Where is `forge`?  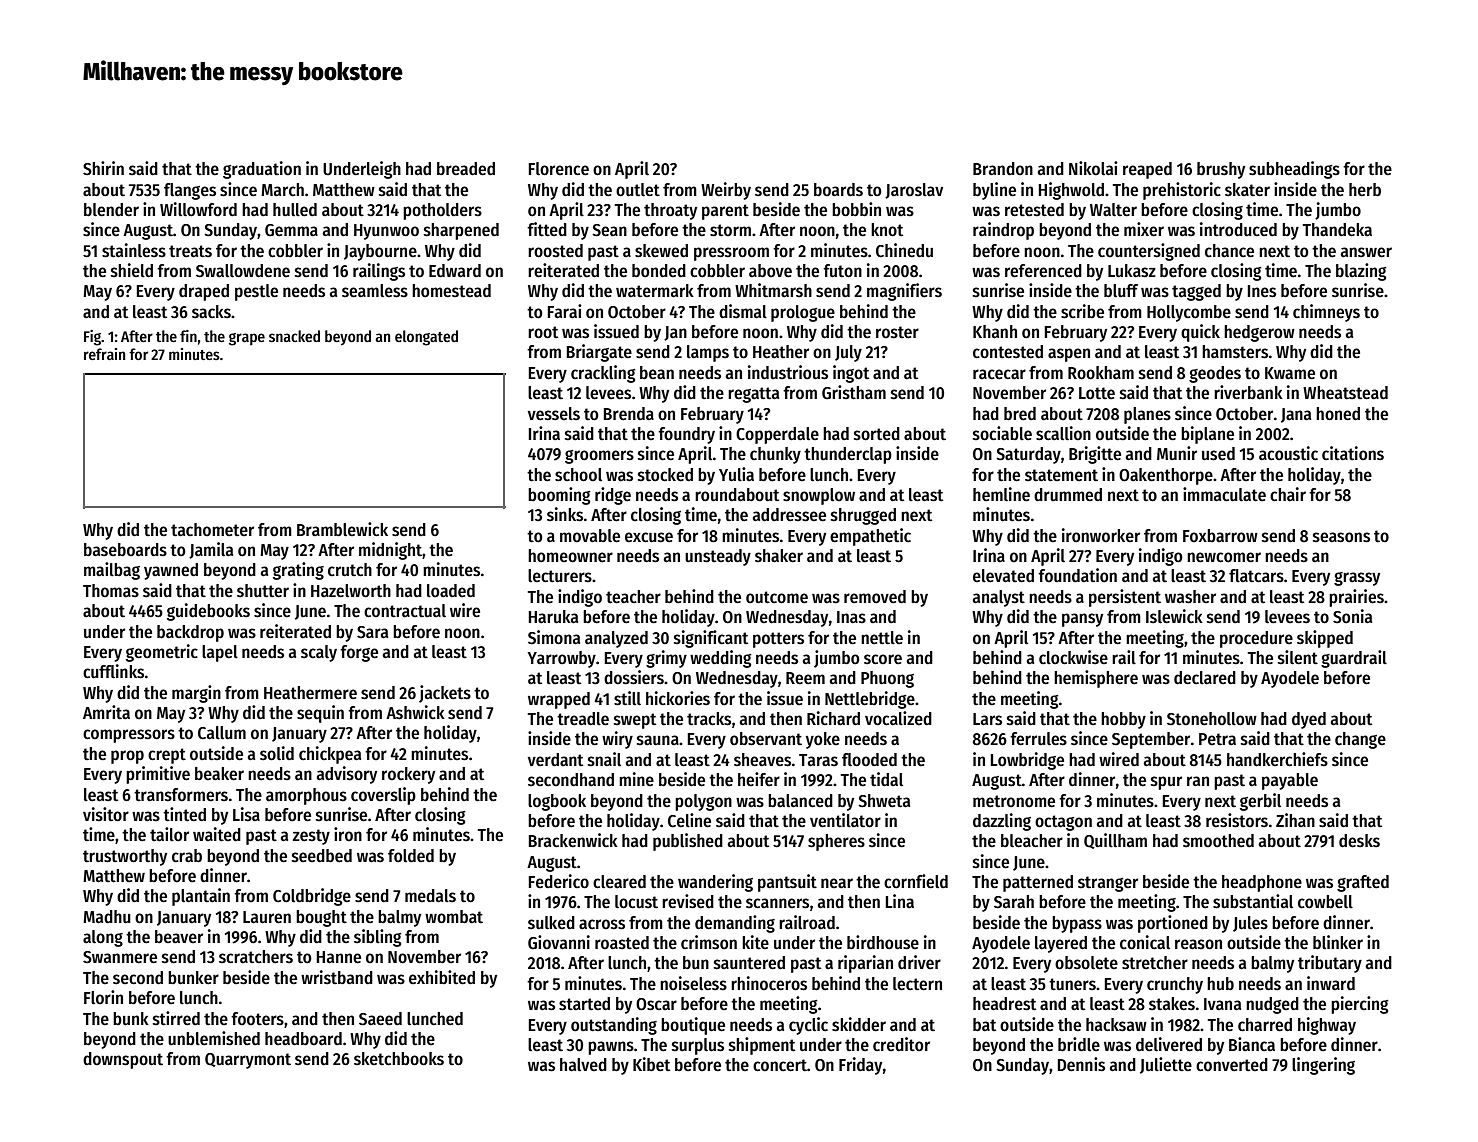
forge is located at coordinates (359, 653).
